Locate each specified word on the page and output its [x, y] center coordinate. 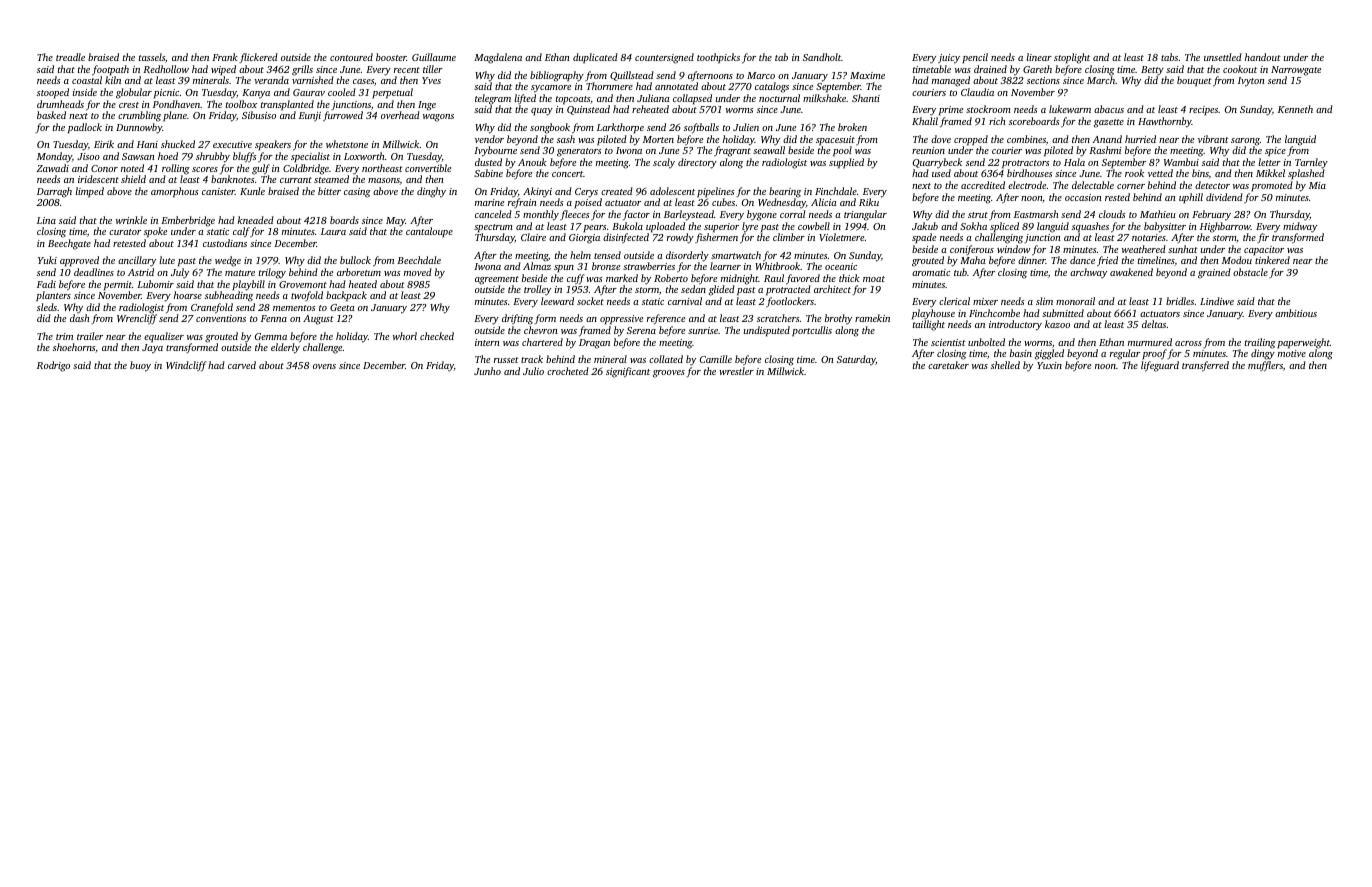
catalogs [772, 87]
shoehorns [74, 347]
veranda [271, 80]
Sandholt [822, 57]
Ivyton [1251, 82]
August [318, 320]
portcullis [812, 331]
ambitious [1296, 313]
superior [721, 228]
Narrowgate [1296, 71]
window [1013, 249]
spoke [155, 232]
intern [487, 342]
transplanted [287, 105]
